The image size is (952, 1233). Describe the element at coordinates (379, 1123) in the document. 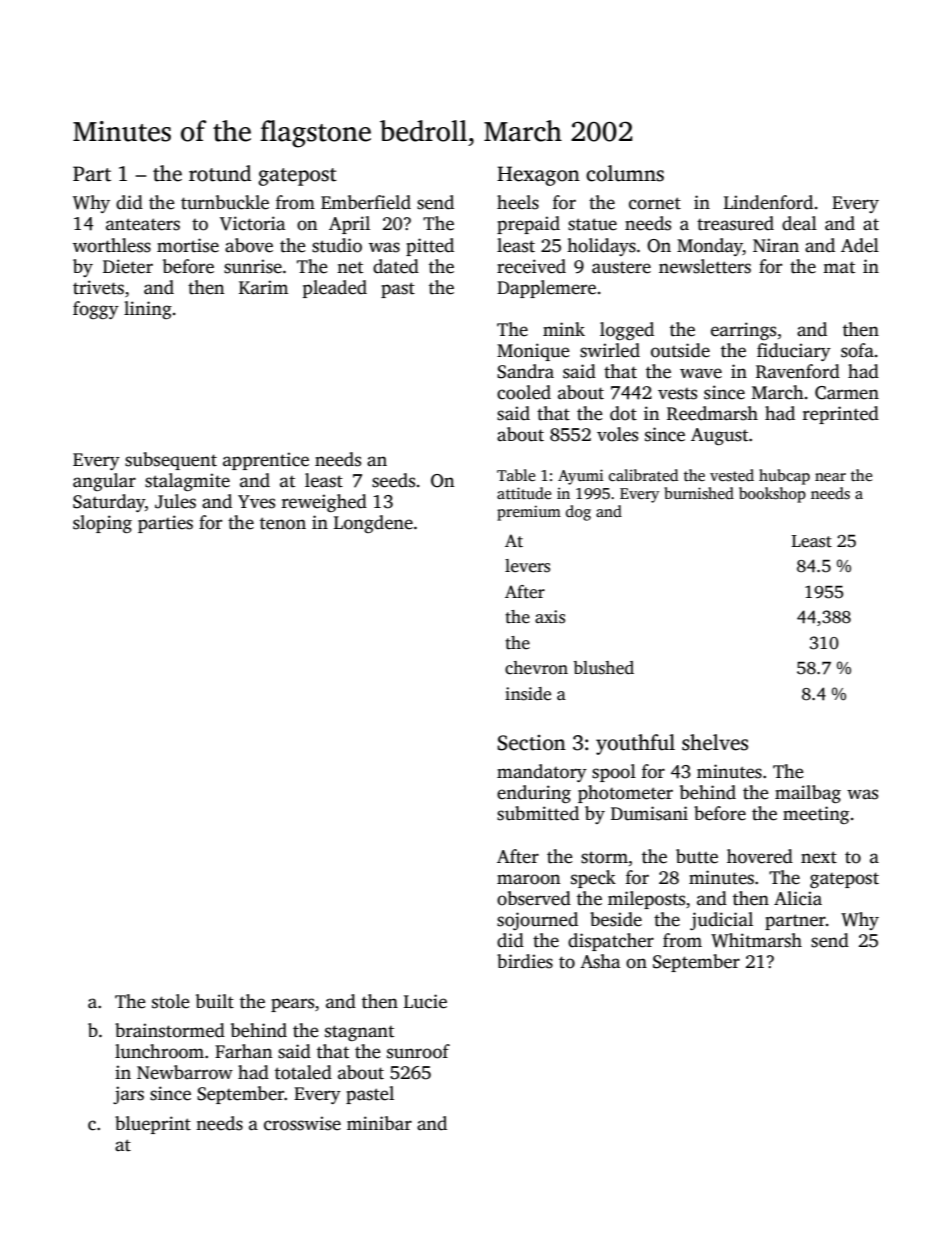

I see `minibar` at that location.
